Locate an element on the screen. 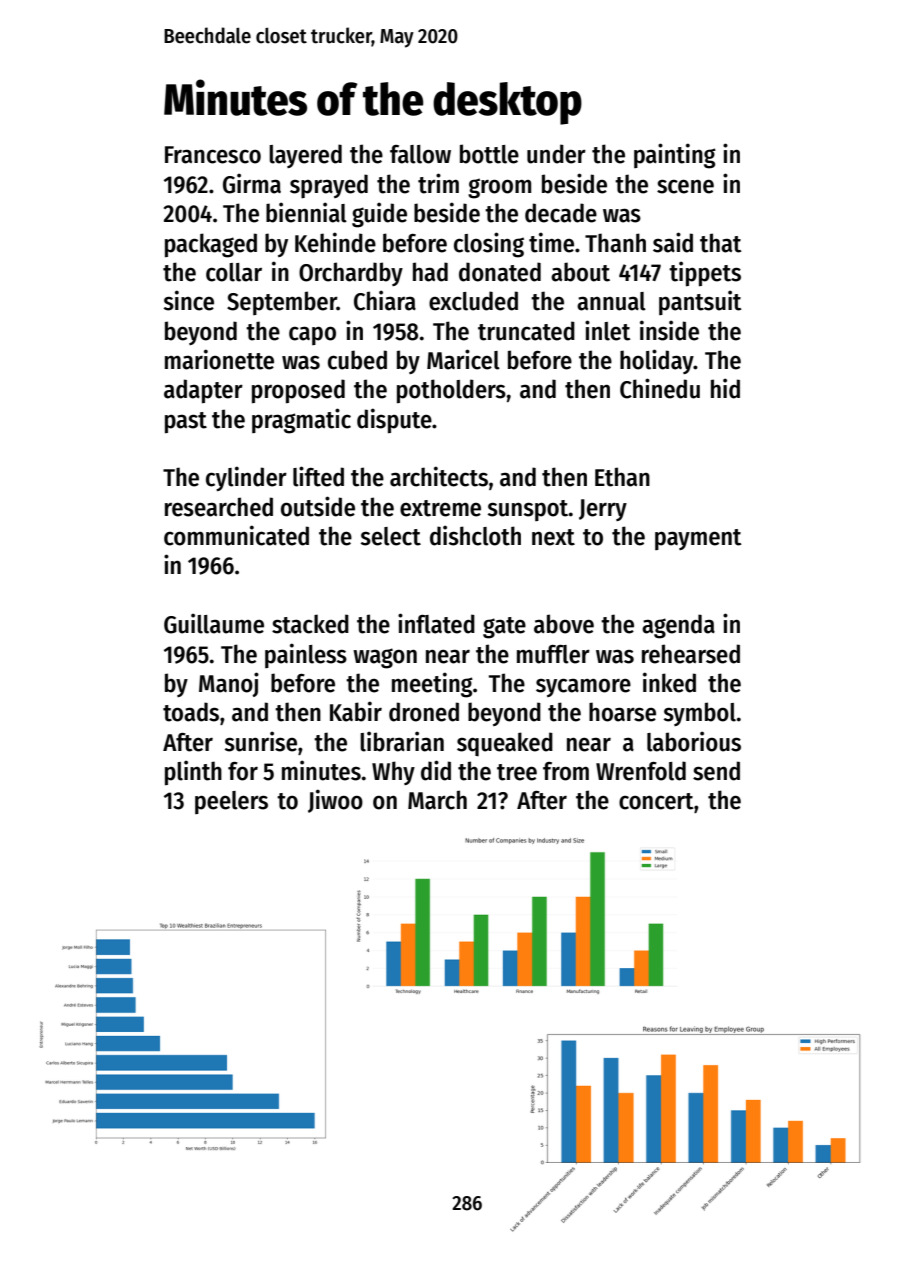  painting is located at coordinates (675, 156).
